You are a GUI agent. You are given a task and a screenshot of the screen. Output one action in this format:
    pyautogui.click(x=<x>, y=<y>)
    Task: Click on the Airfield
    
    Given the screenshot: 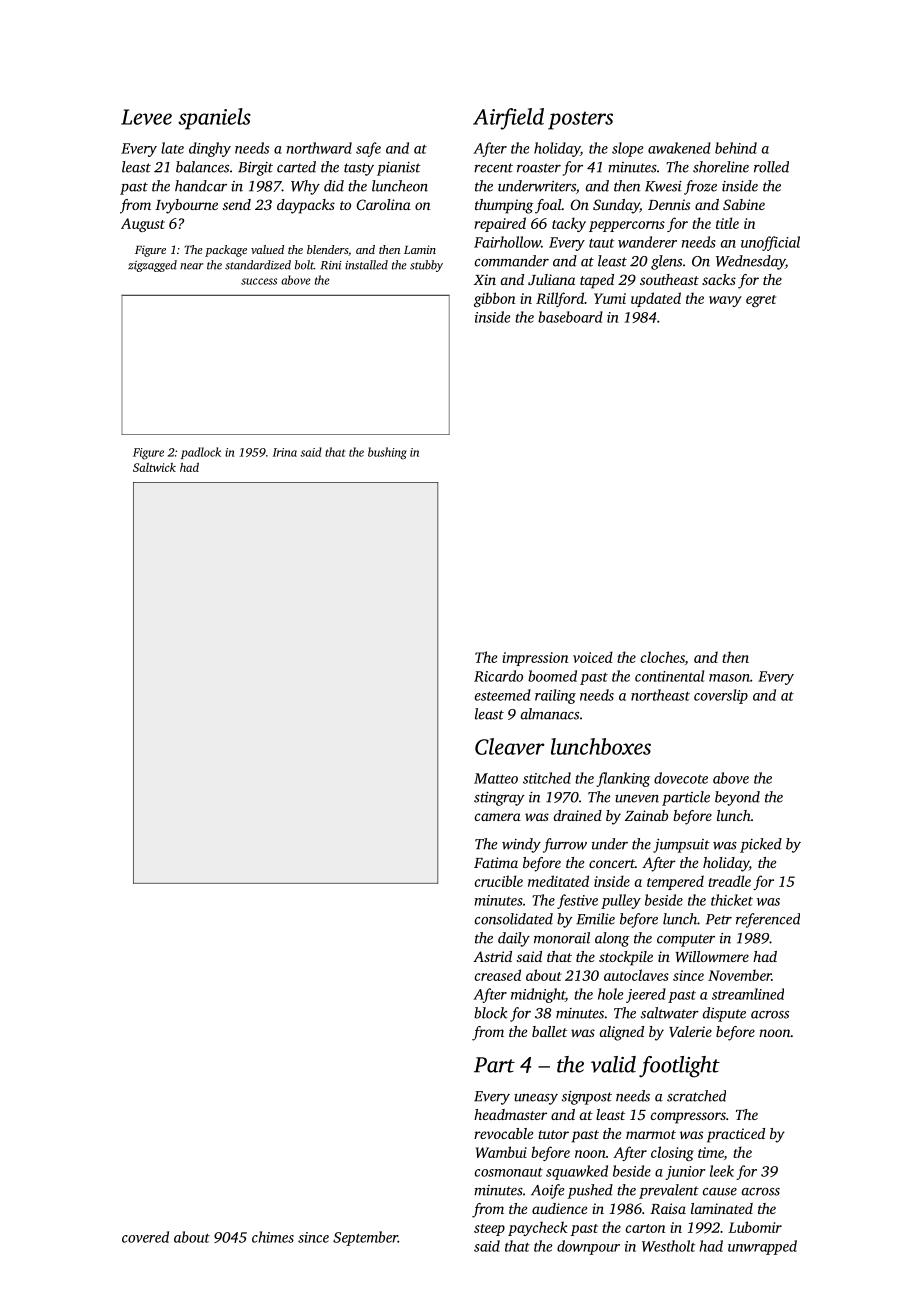 What is the action you would take?
    pyautogui.click(x=508, y=119)
